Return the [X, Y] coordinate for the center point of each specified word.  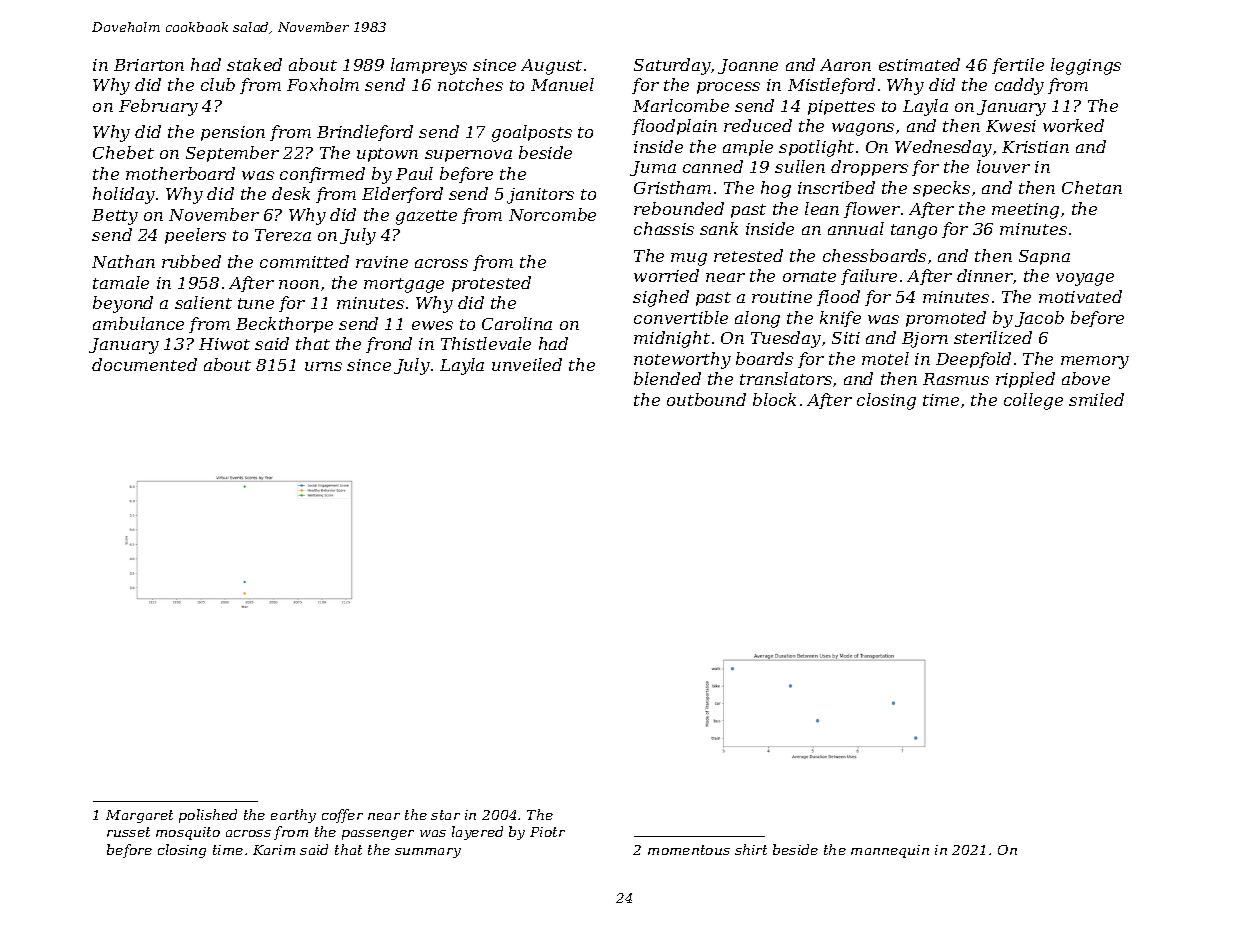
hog [776, 189]
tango [914, 231]
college [1033, 401]
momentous [689, 850]
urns [323, 366]
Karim [274, 850]
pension [233, 133]
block [774, 399]
